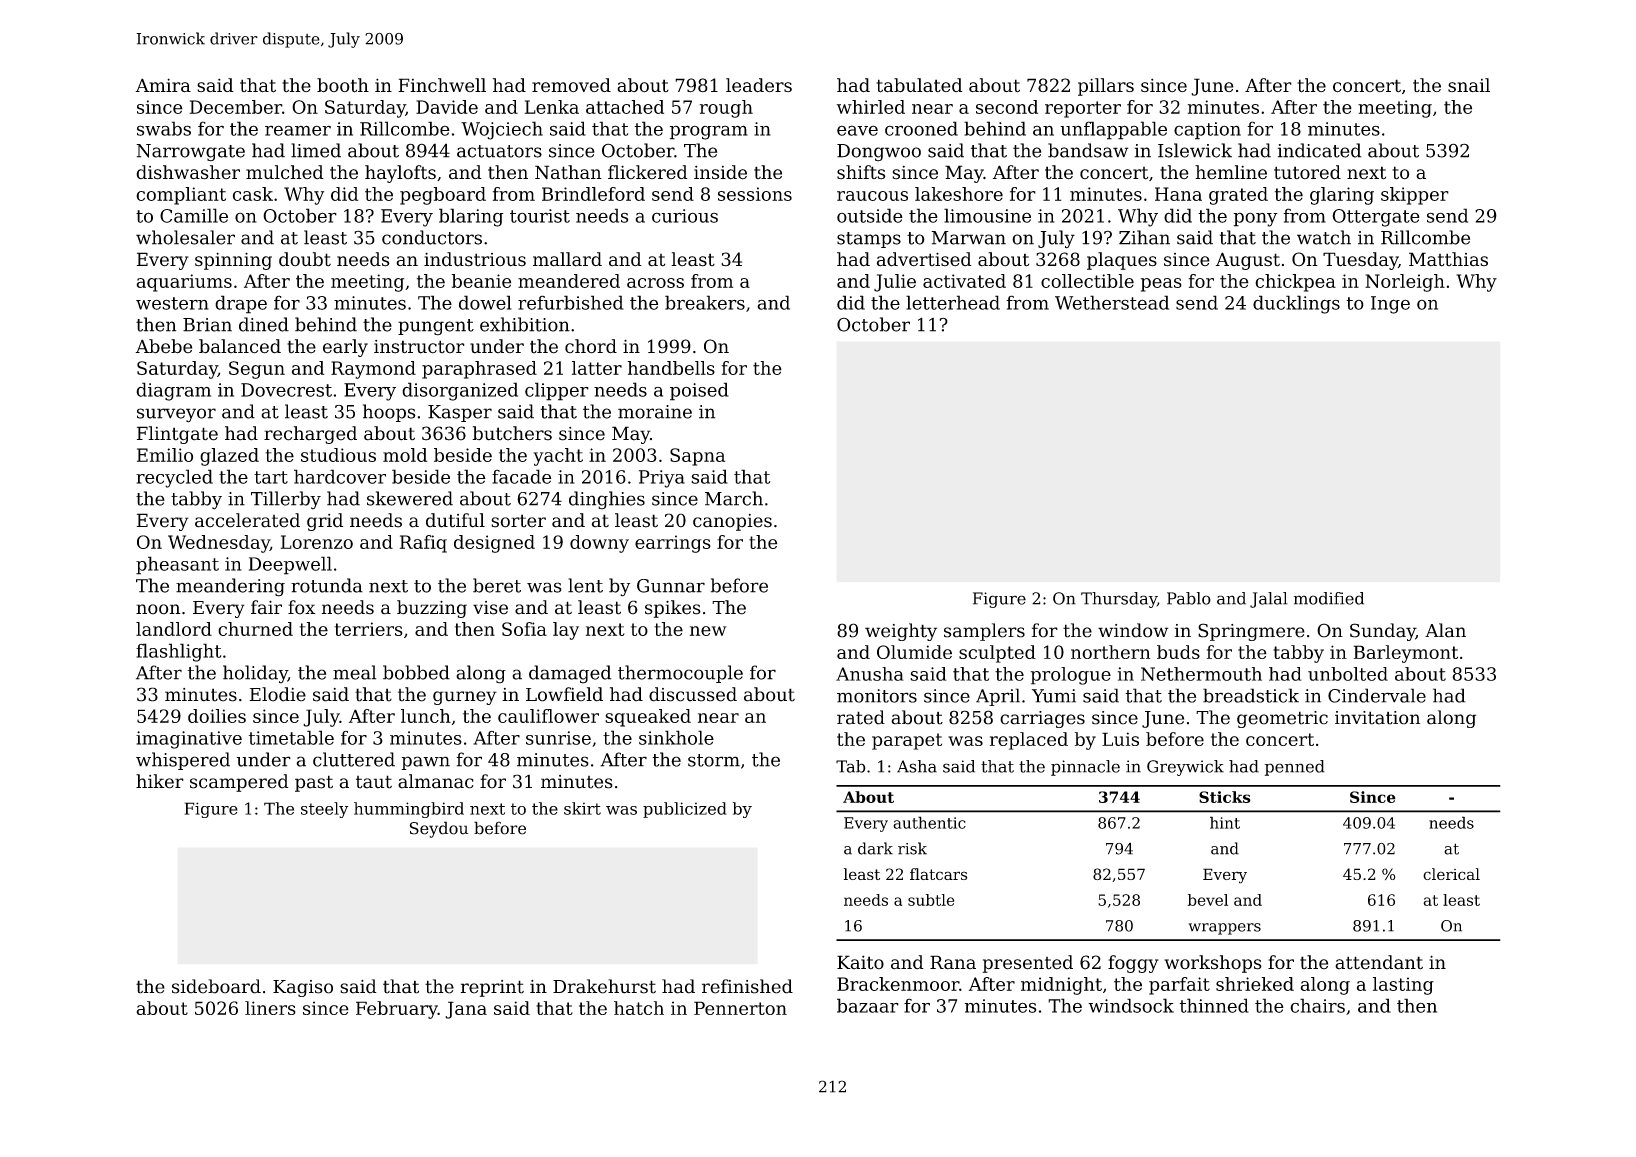  Describe the element at coordinates (217, 716) in the document. I see `doilies` at that location.
